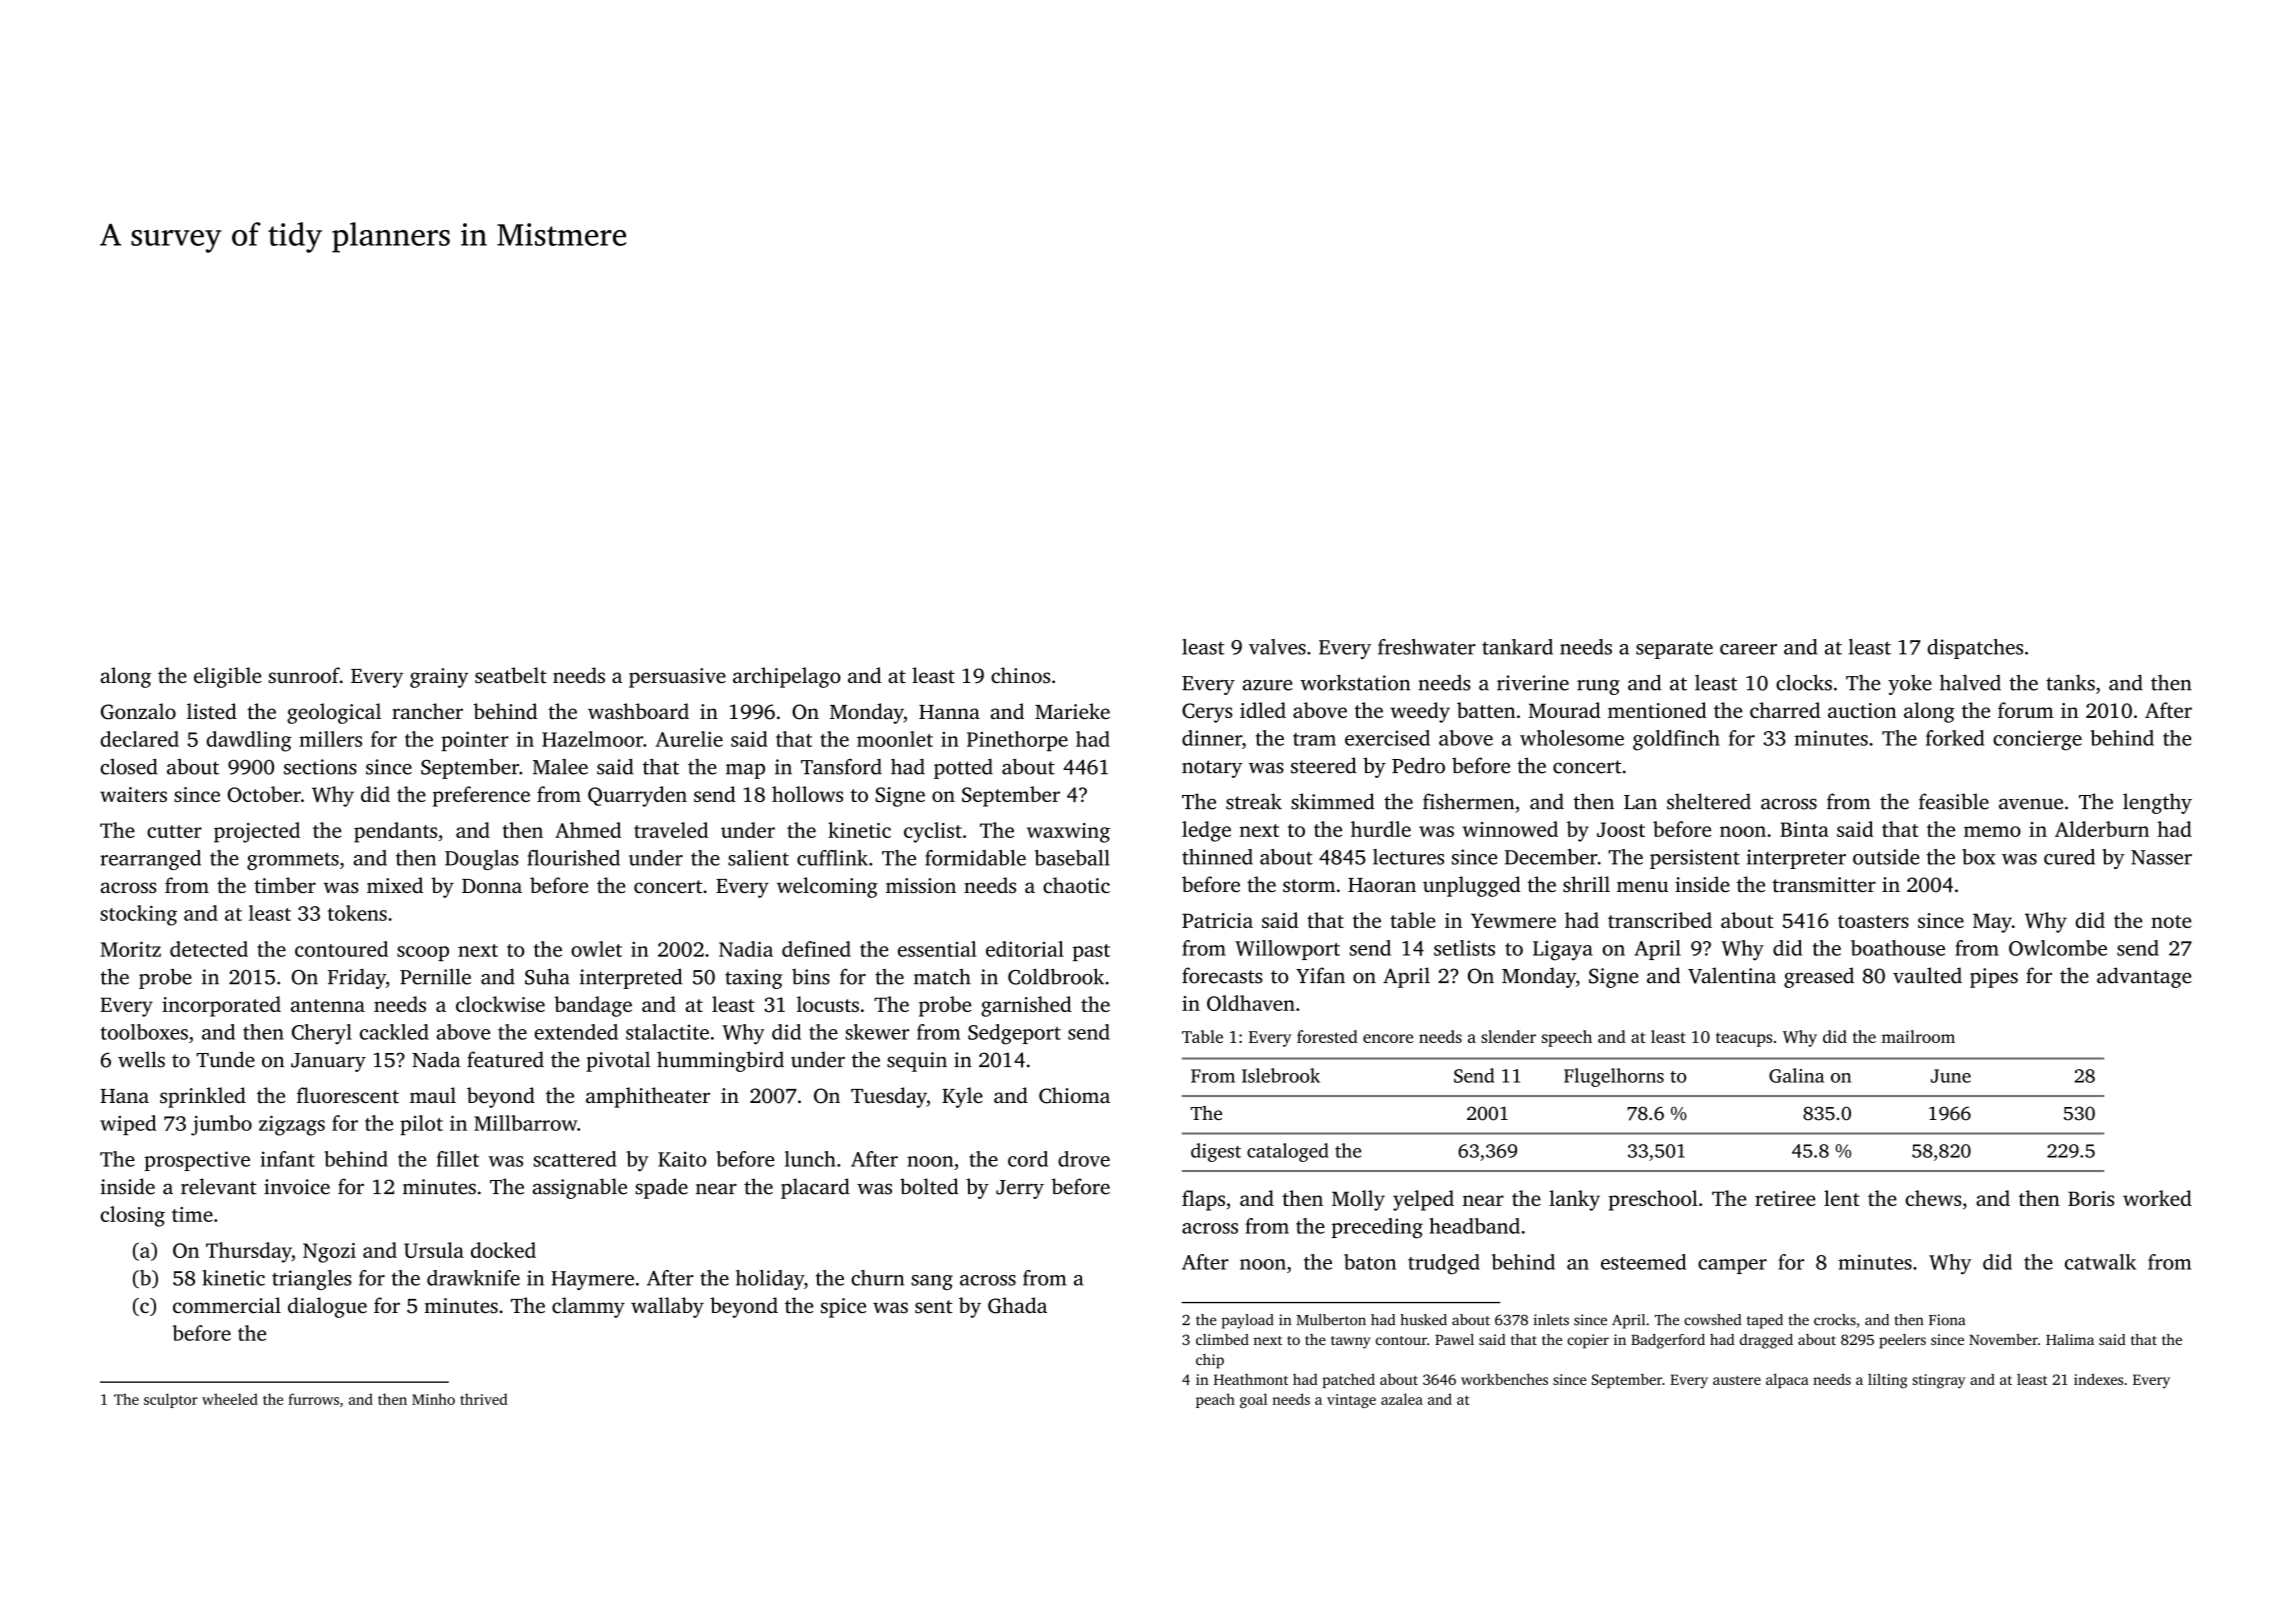 The height and width of the screenshot is (1620, 2292). What do you see at coordinates (133, 794) in the screenshot?
I see `waiters` at bounding box center [133, 794].
